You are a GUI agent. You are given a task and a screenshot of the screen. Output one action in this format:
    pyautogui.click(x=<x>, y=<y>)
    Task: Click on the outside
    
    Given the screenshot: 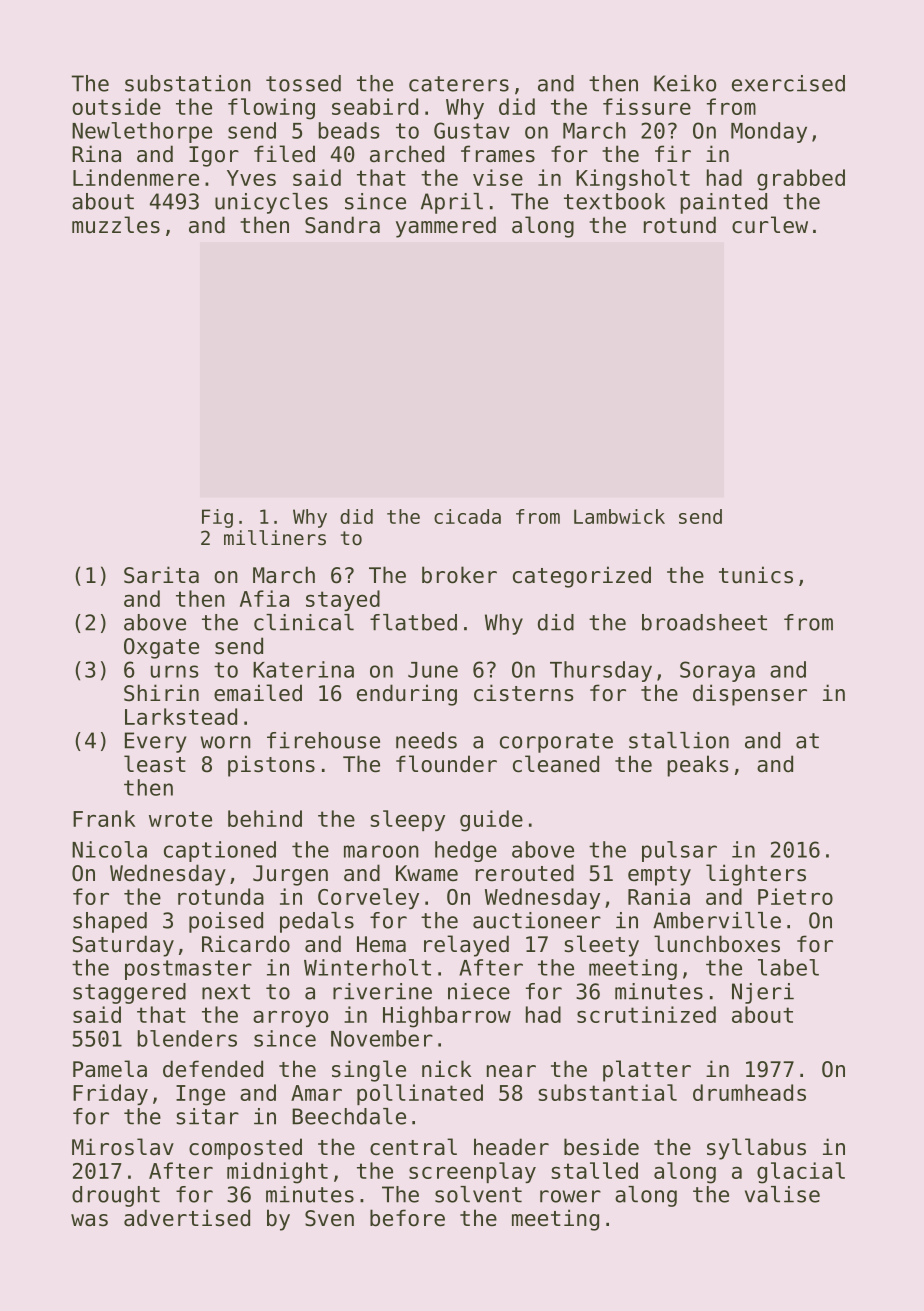 What is the action you would take?
    pyautogui.click(x=116, y=106)
